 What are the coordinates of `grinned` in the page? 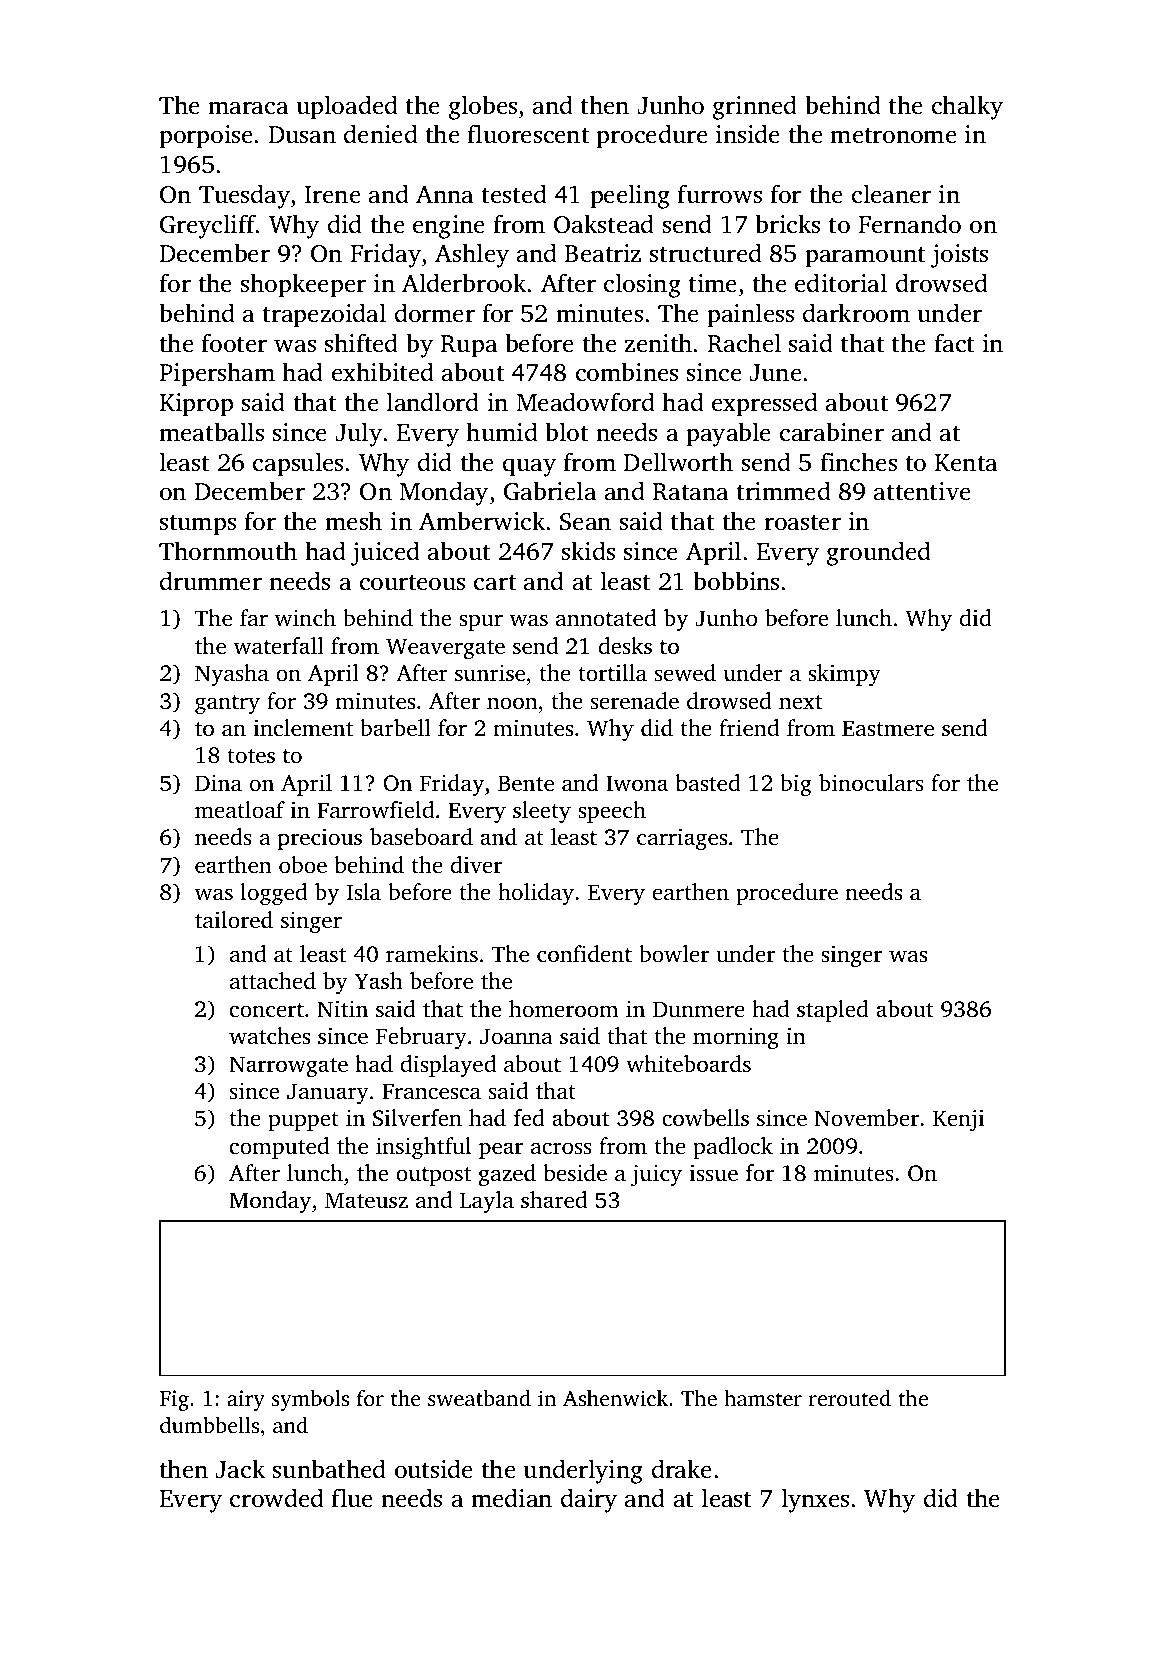 It's located at (755, 107).
